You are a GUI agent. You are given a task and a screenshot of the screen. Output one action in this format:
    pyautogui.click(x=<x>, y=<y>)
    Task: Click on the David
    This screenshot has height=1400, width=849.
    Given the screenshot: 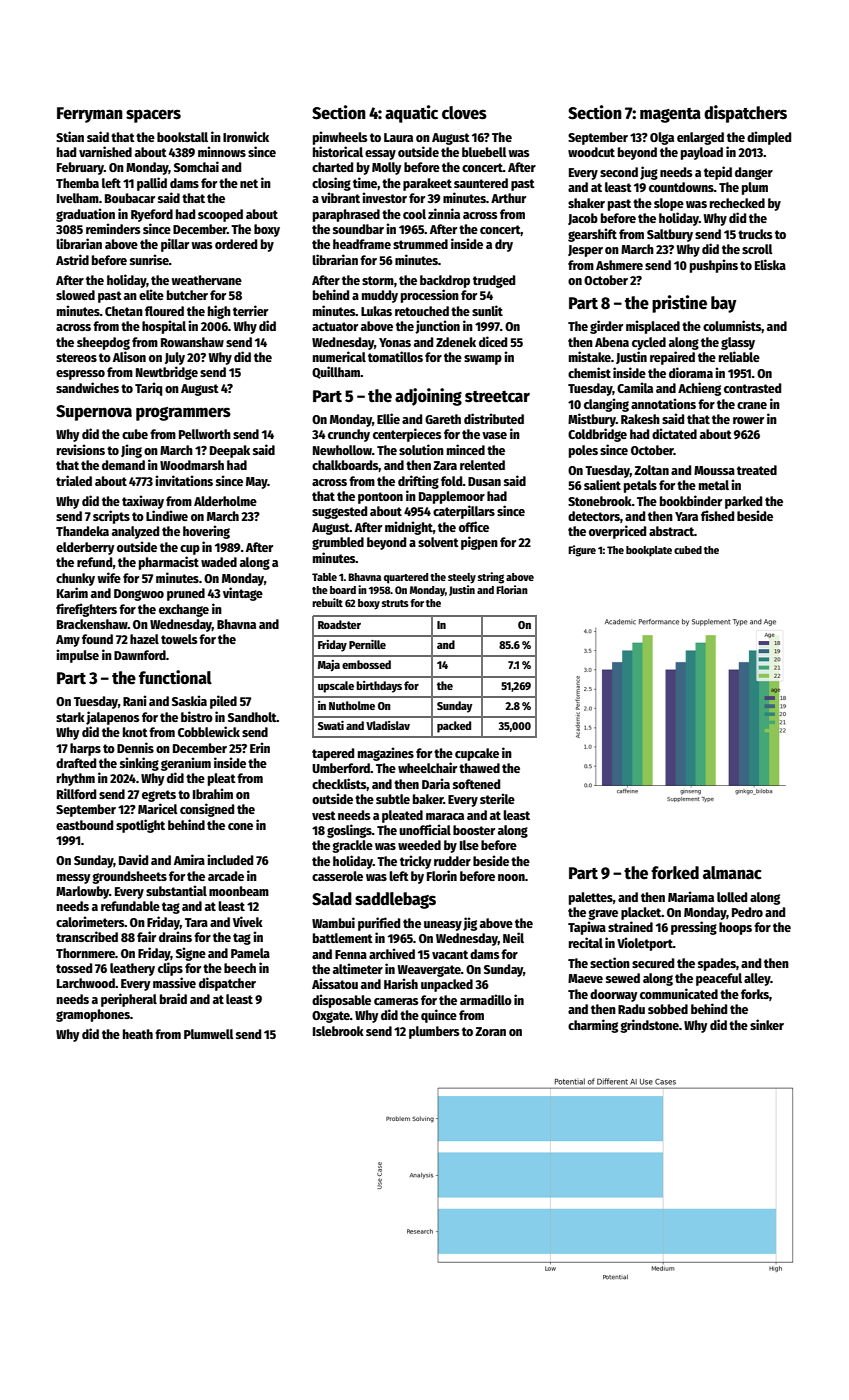 What is the action you would take?
    pyautogui.click(x=133, y=859)
